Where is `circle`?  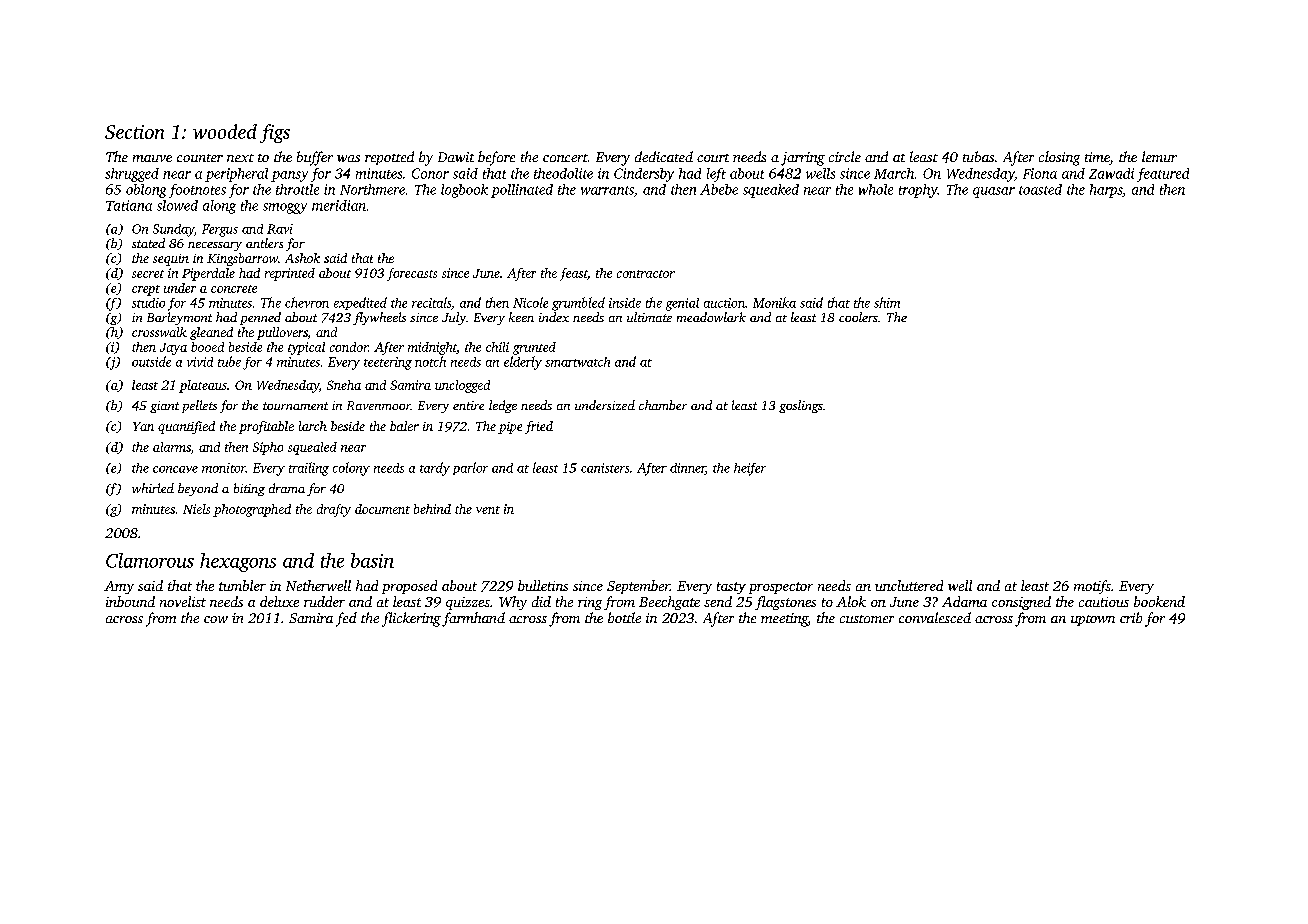 circle is located at coordinates (845, 156).
